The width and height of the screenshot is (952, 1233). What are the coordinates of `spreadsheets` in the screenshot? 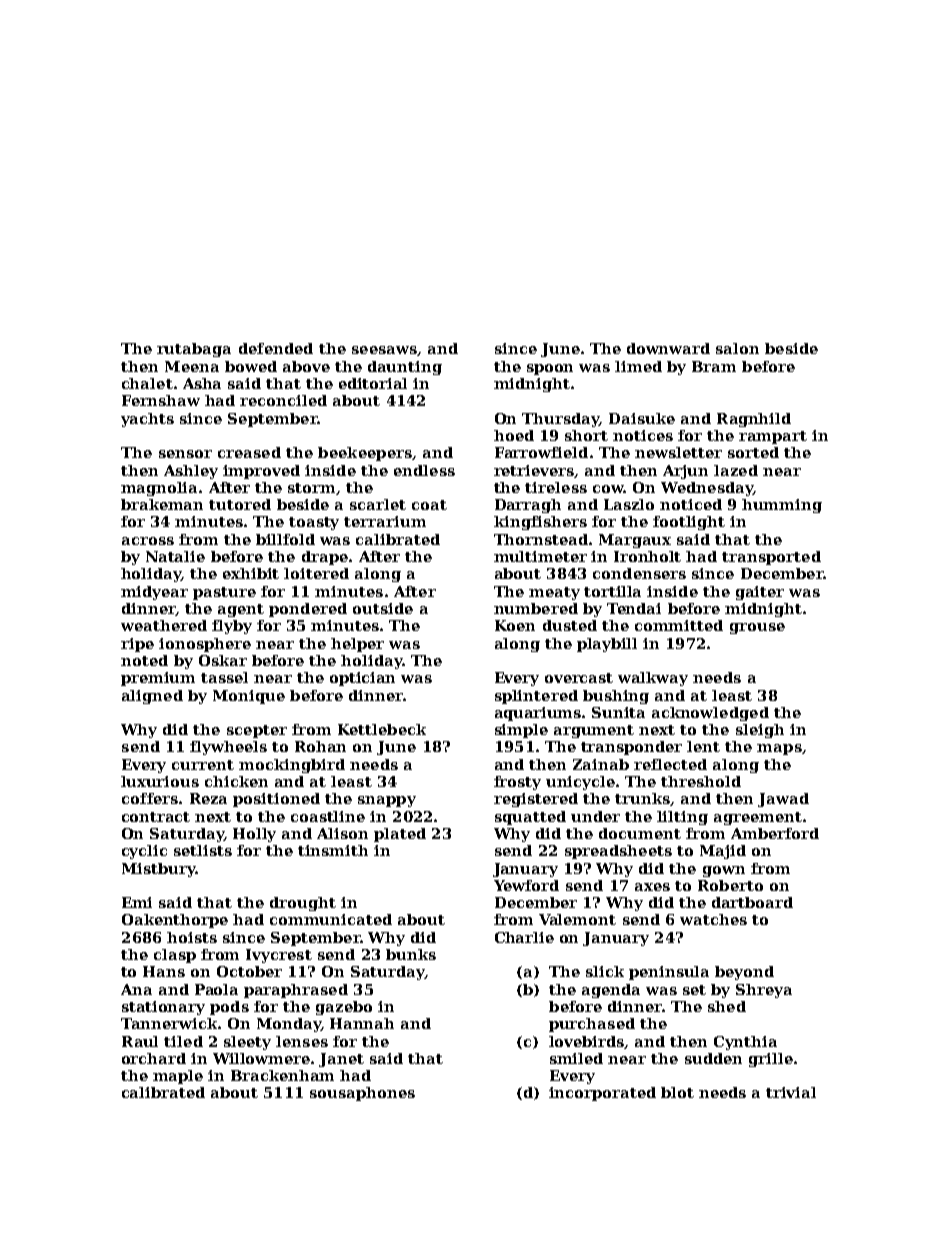 It's located at (618, 852).
